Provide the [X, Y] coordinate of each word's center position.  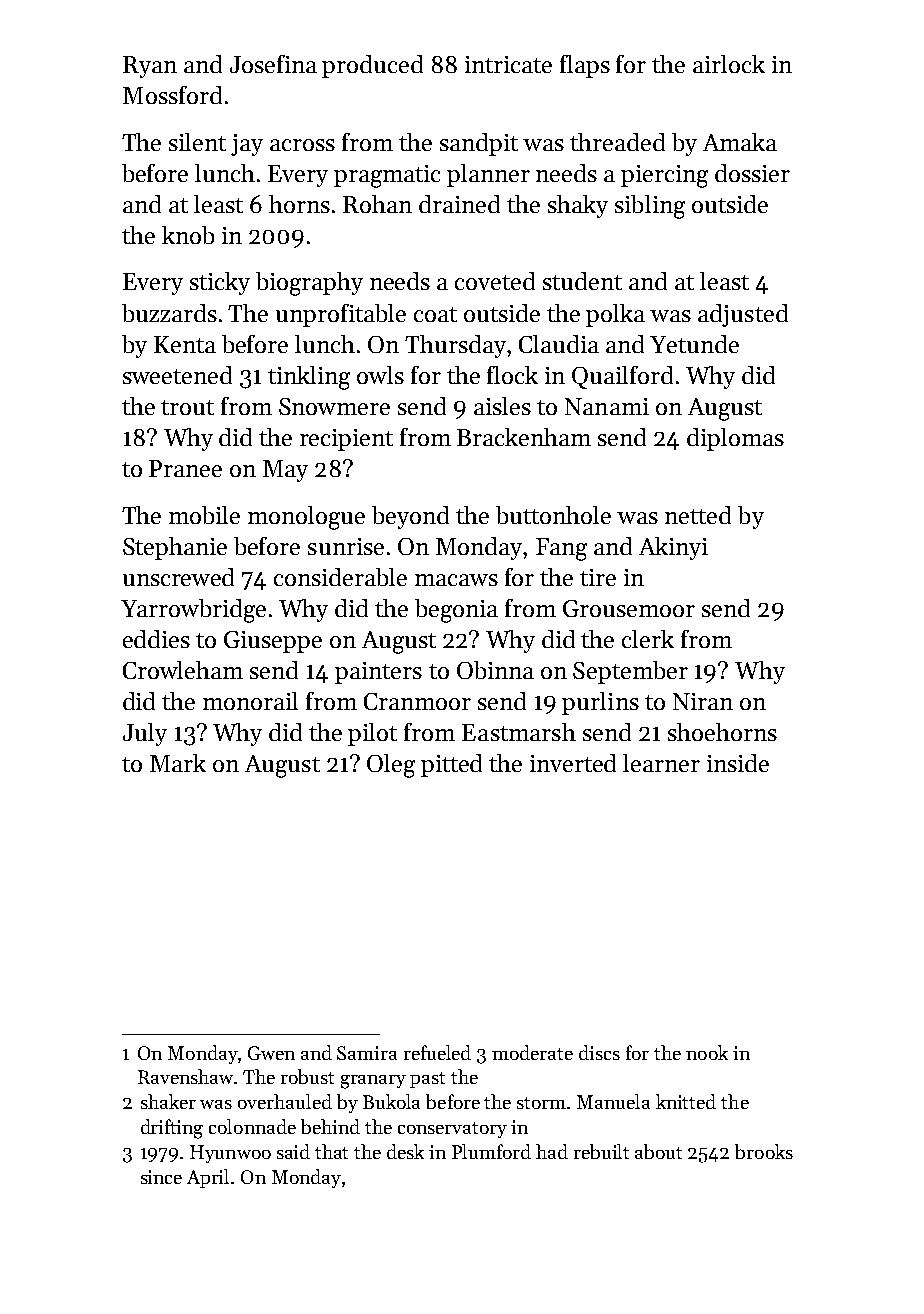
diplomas [735, 439]
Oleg [391, 766]
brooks [764, 1151]
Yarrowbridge [193, 611]
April [208, 1178]
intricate [508, 64]
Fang [561, 549]
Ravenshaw [186, 1076]
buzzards [169, 313]
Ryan [150, 67]
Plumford [491, 1151]
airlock [729, 64]
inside [738, 763]
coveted [495, 281]
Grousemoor [629, 608]
